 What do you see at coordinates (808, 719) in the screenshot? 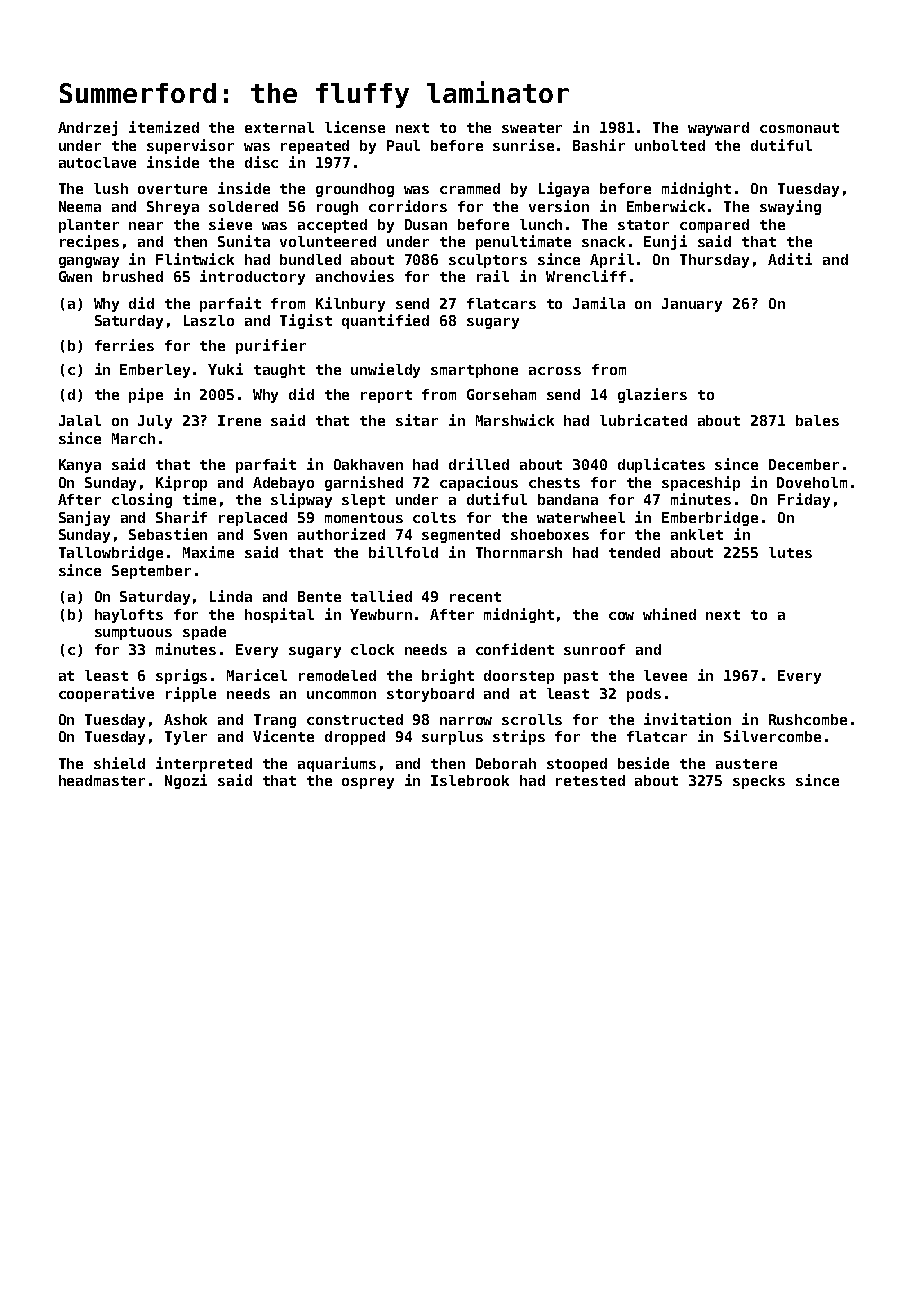
I see `Rushcombe` at bounding box center [808, 719].
